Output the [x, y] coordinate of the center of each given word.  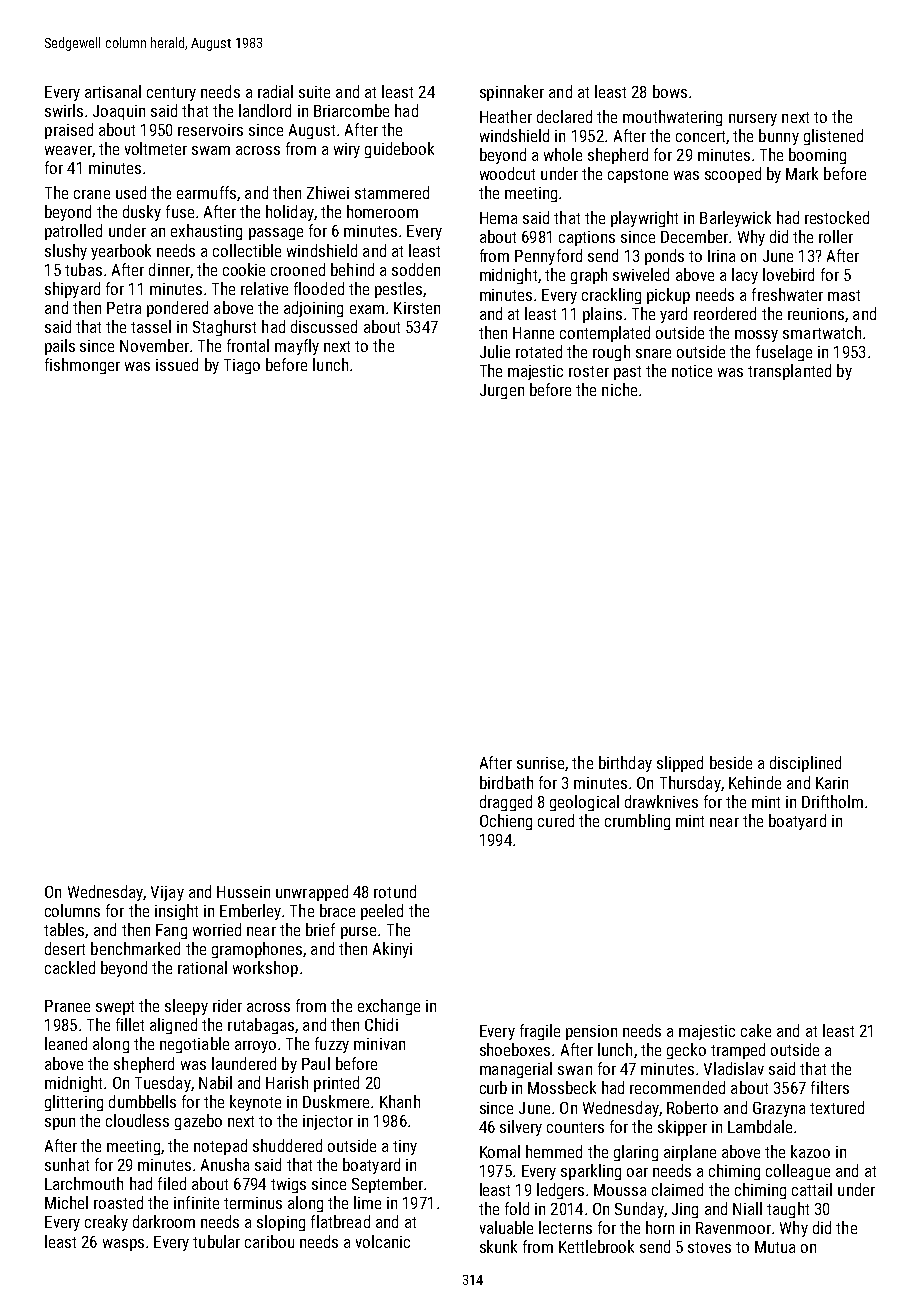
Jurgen [502, 391]
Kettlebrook [596, 1246]
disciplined [805, 764]
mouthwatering [672, 118]
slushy [66, 252]
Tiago [242, 366]
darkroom [164, 1221]
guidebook [399, 150]
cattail [812, 1189]
